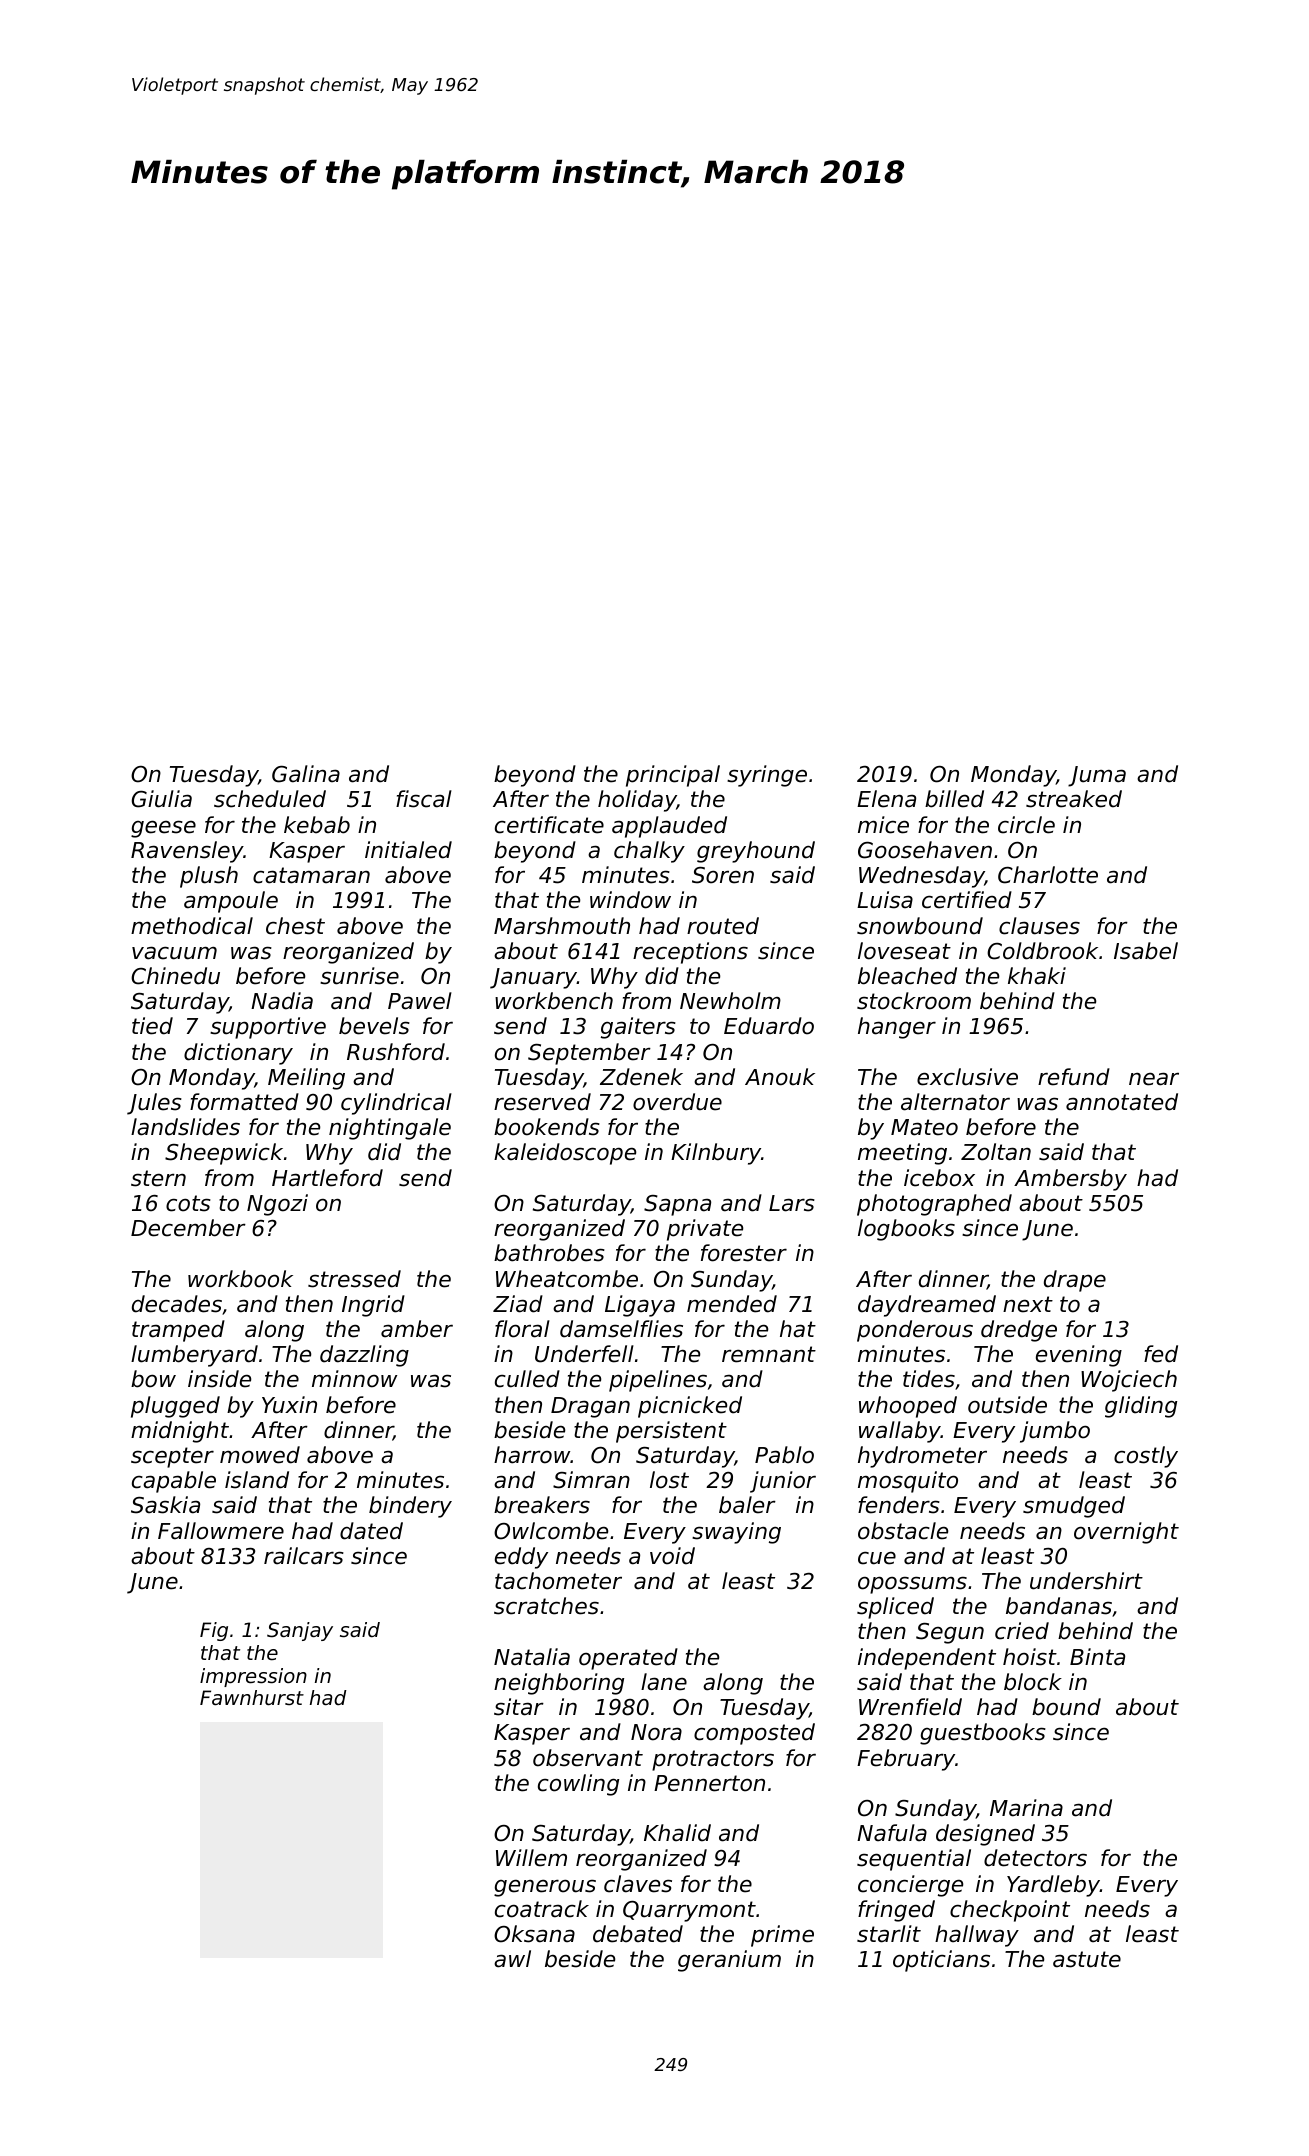  What do you see at coordinates (1086, 1581) in the screenshot?
I see `undershirt` at bounding box center [1086, 1581].
